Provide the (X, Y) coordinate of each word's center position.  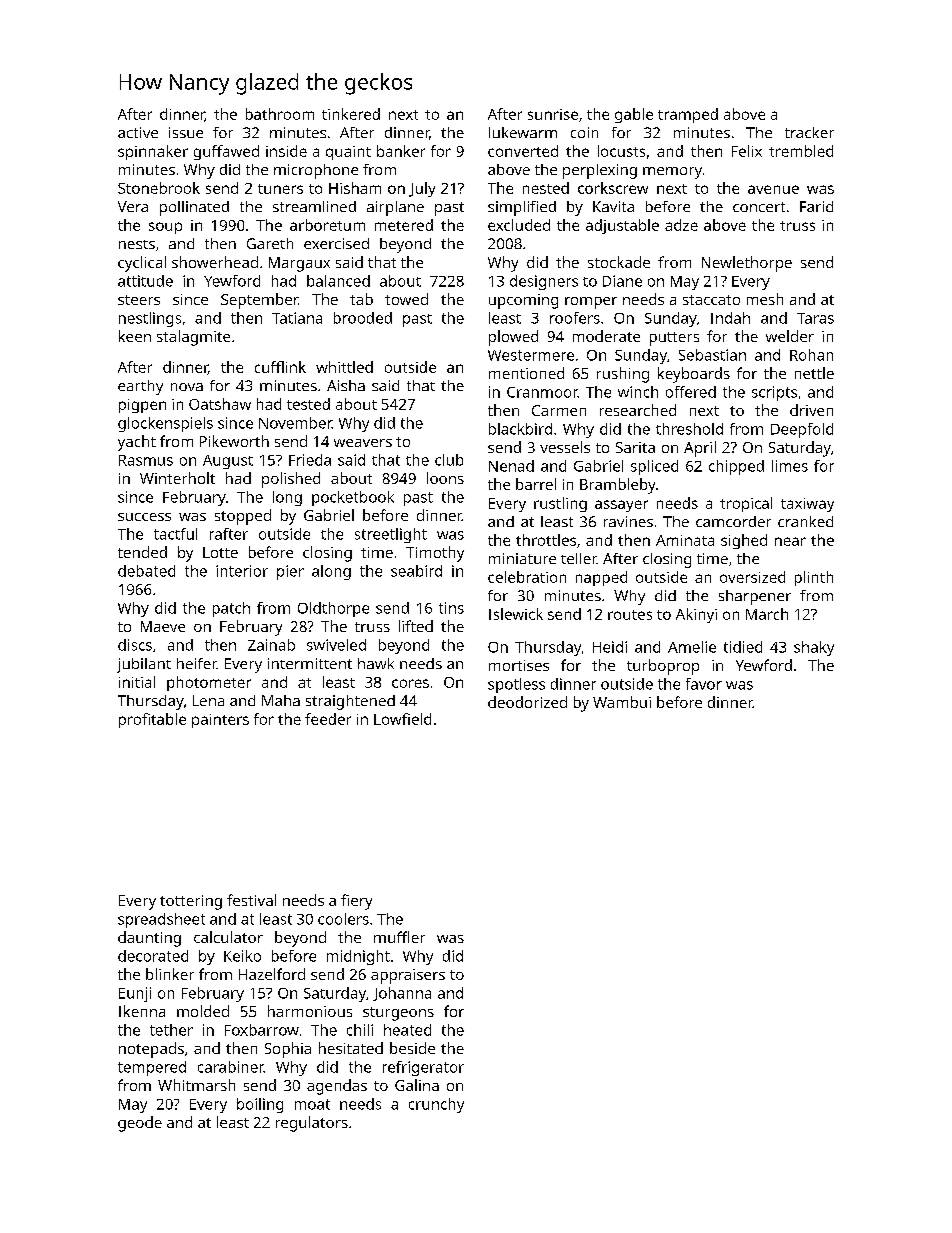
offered (691, 392)
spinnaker (153, 152)
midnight (358, 957)
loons (445, 478)
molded (203, 1011)
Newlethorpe (747, 264)
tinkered (351, 114)
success (144, 517)
